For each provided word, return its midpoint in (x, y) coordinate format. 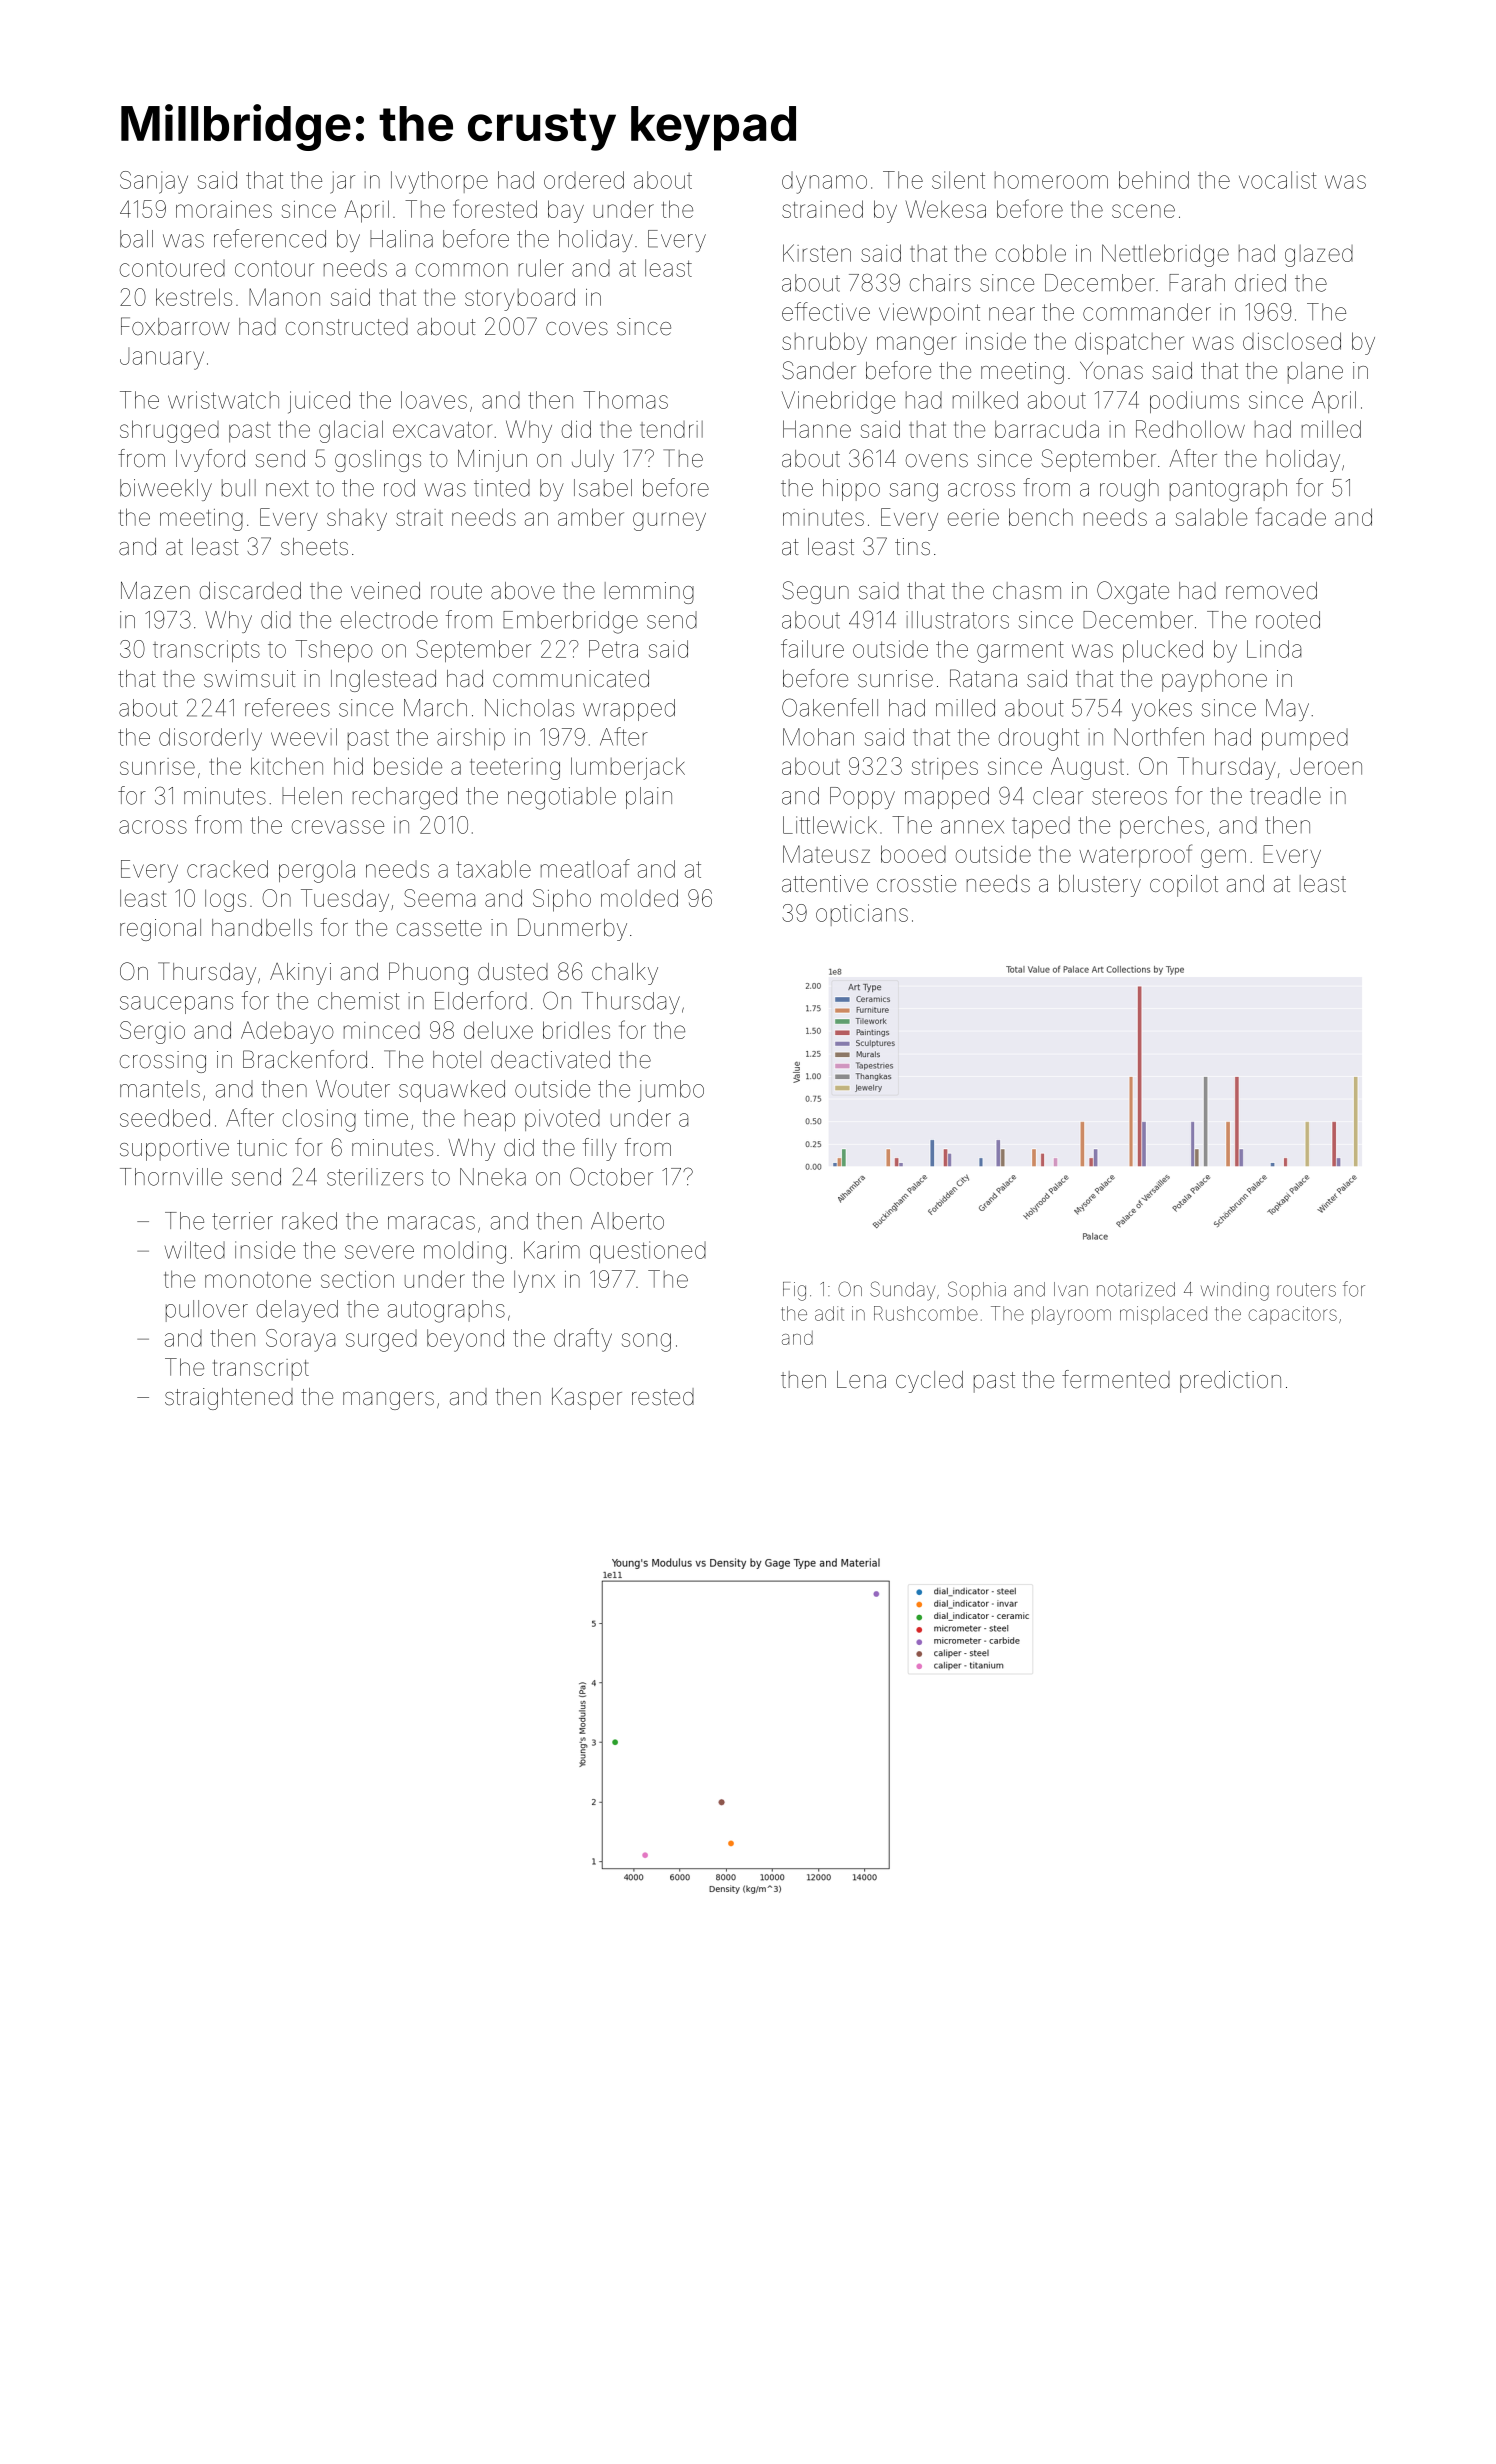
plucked (1163, 651)
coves (577, 329)
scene (1143, 211)
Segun (815, 592)
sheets (314, 547)
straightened (229, 1399)
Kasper (587, 1399)
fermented (1116, 1379)
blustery (1100, 886)
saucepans (176, 1005)
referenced (270, 238)
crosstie (916, 884)
